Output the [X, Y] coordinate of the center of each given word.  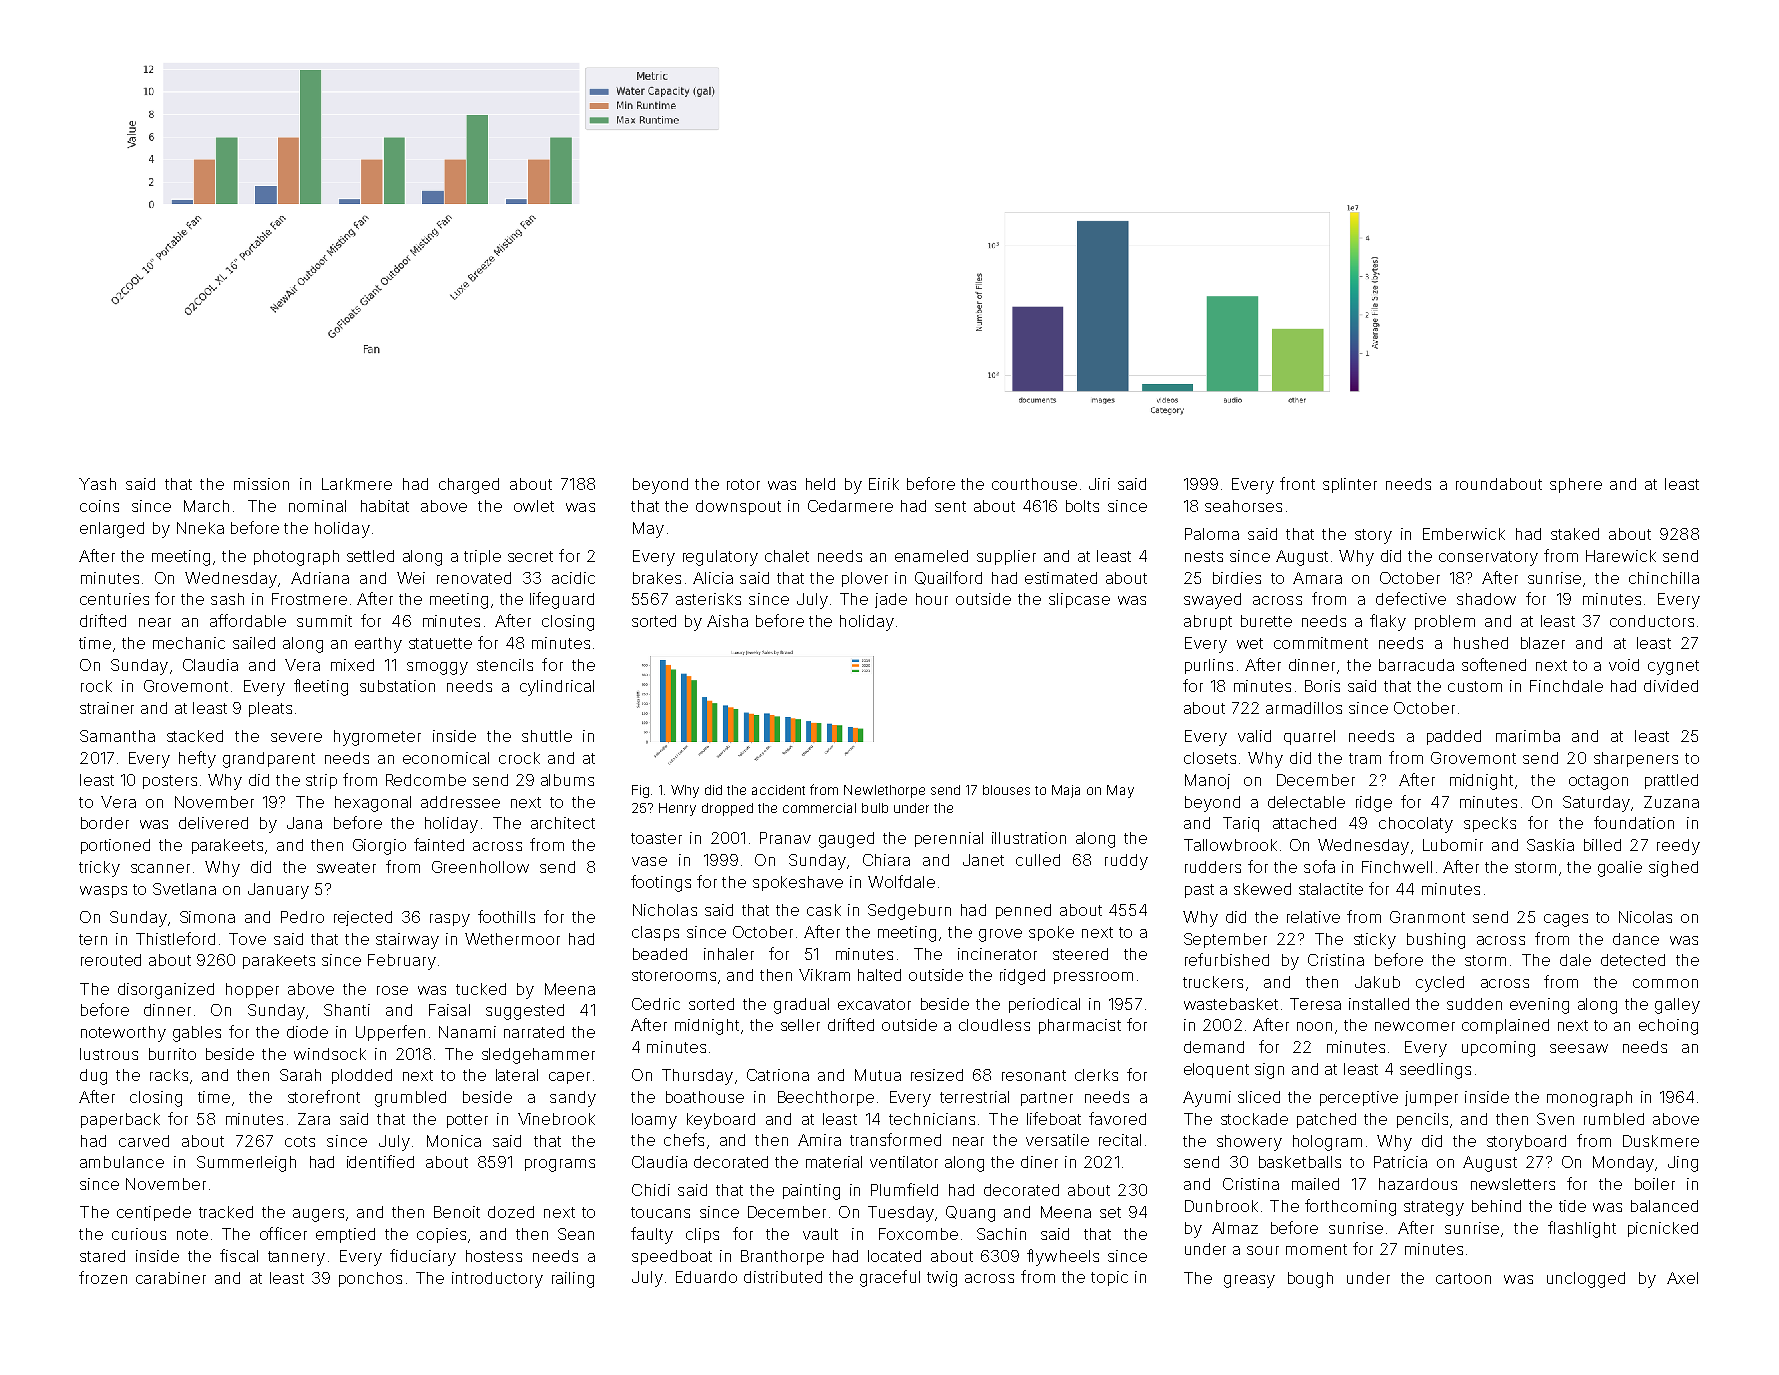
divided [1671, 686]
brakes [657, 578]
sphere [1576, 485]
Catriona [778, 1075]
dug [93, 1077]
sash [227, 599]
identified [380, 1161]
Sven [1555, 1119]
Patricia [1400, 1162]
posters [170, 782]
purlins [1209, 666]
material [834, 1162]
